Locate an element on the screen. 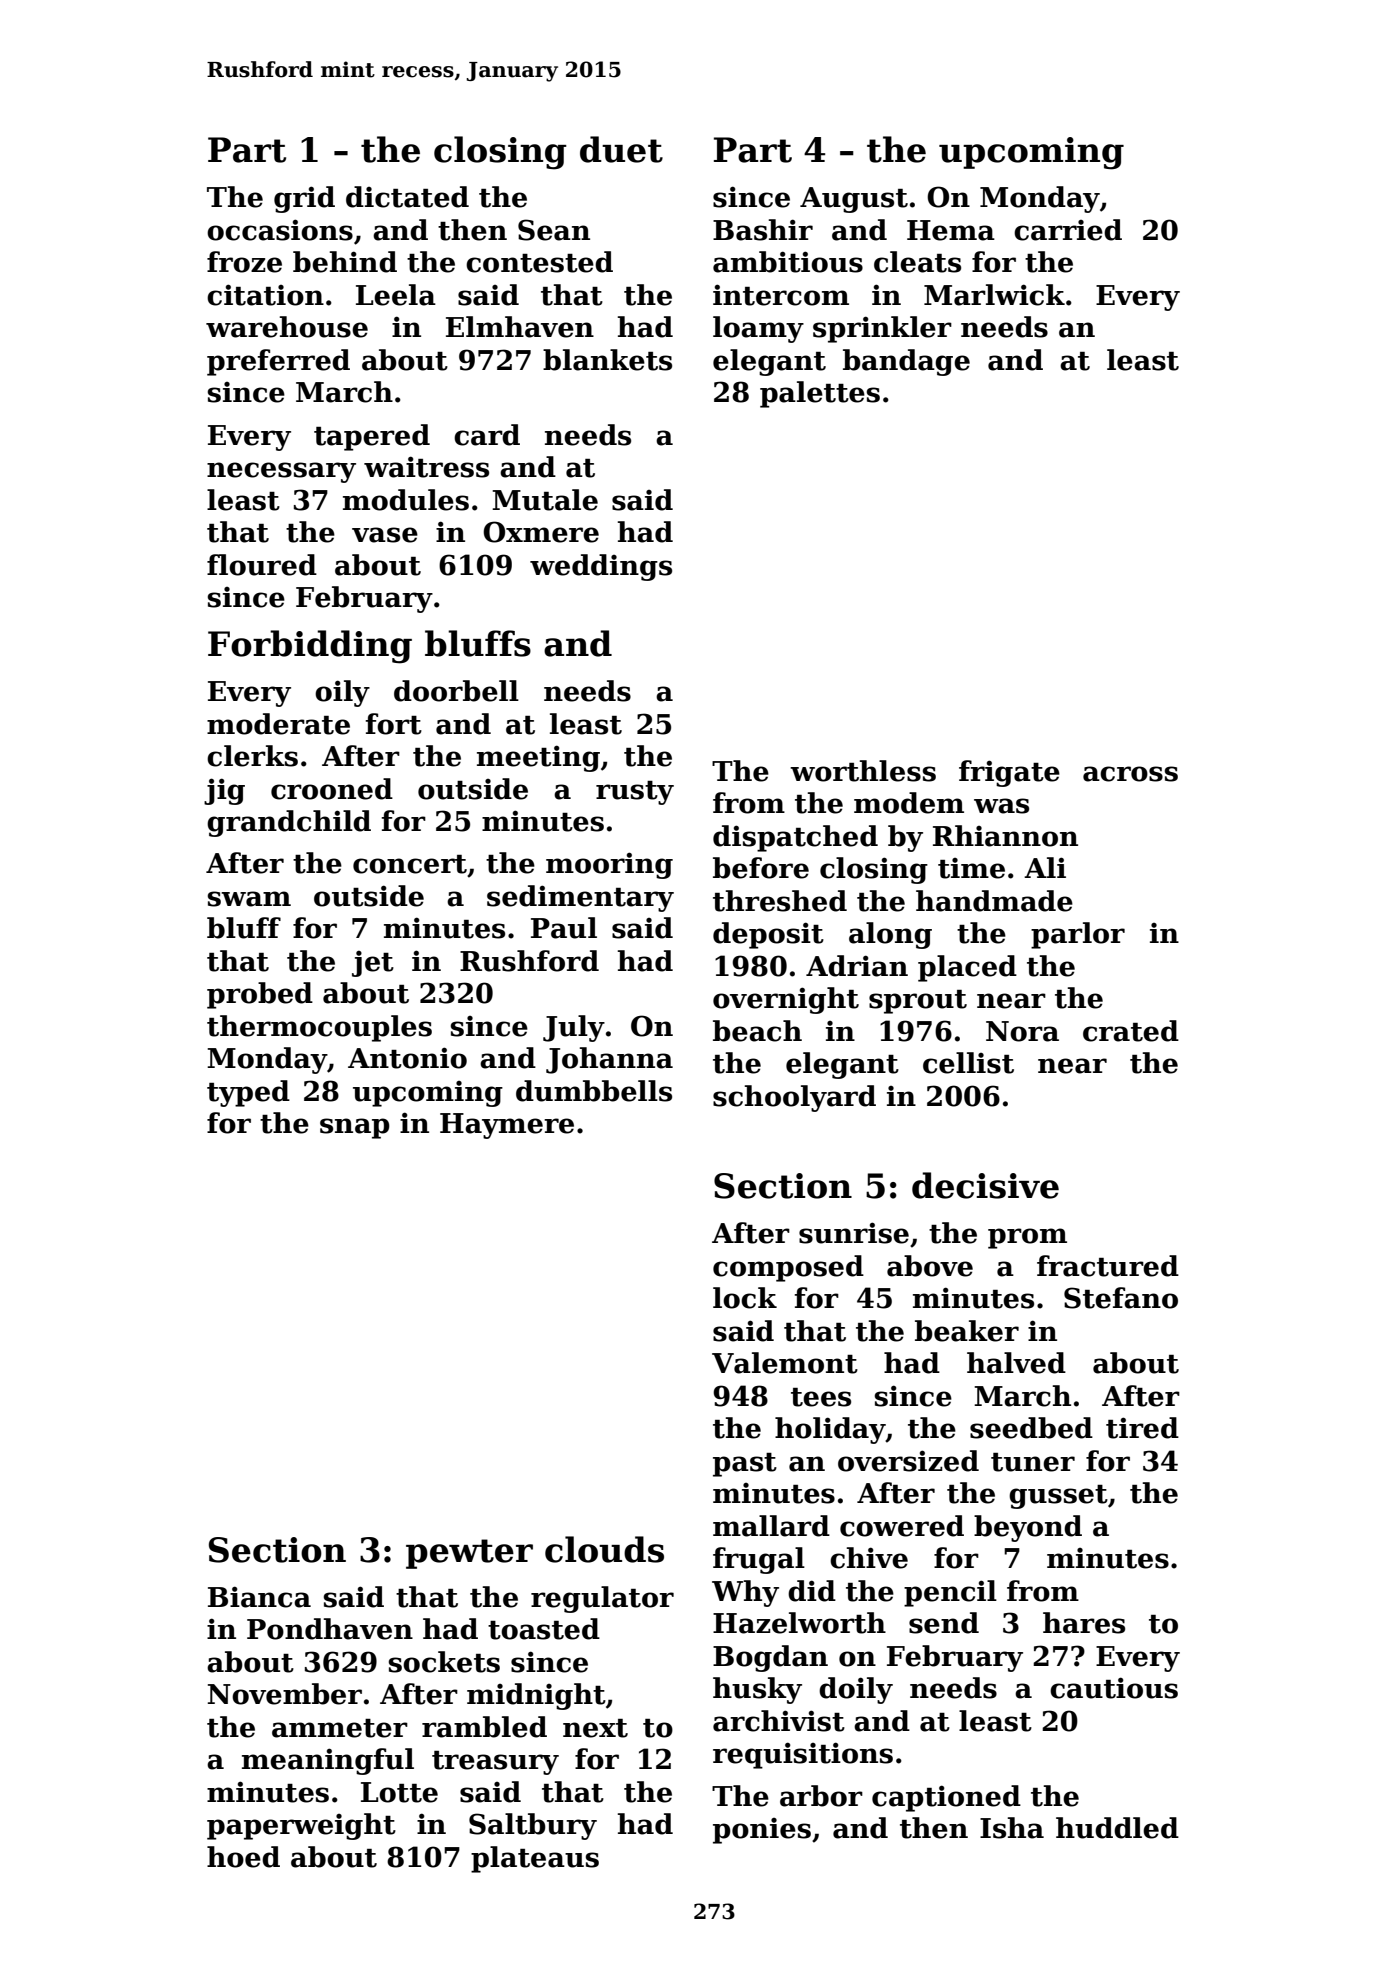  Elmhaven is located at coordinates (520, 327).
